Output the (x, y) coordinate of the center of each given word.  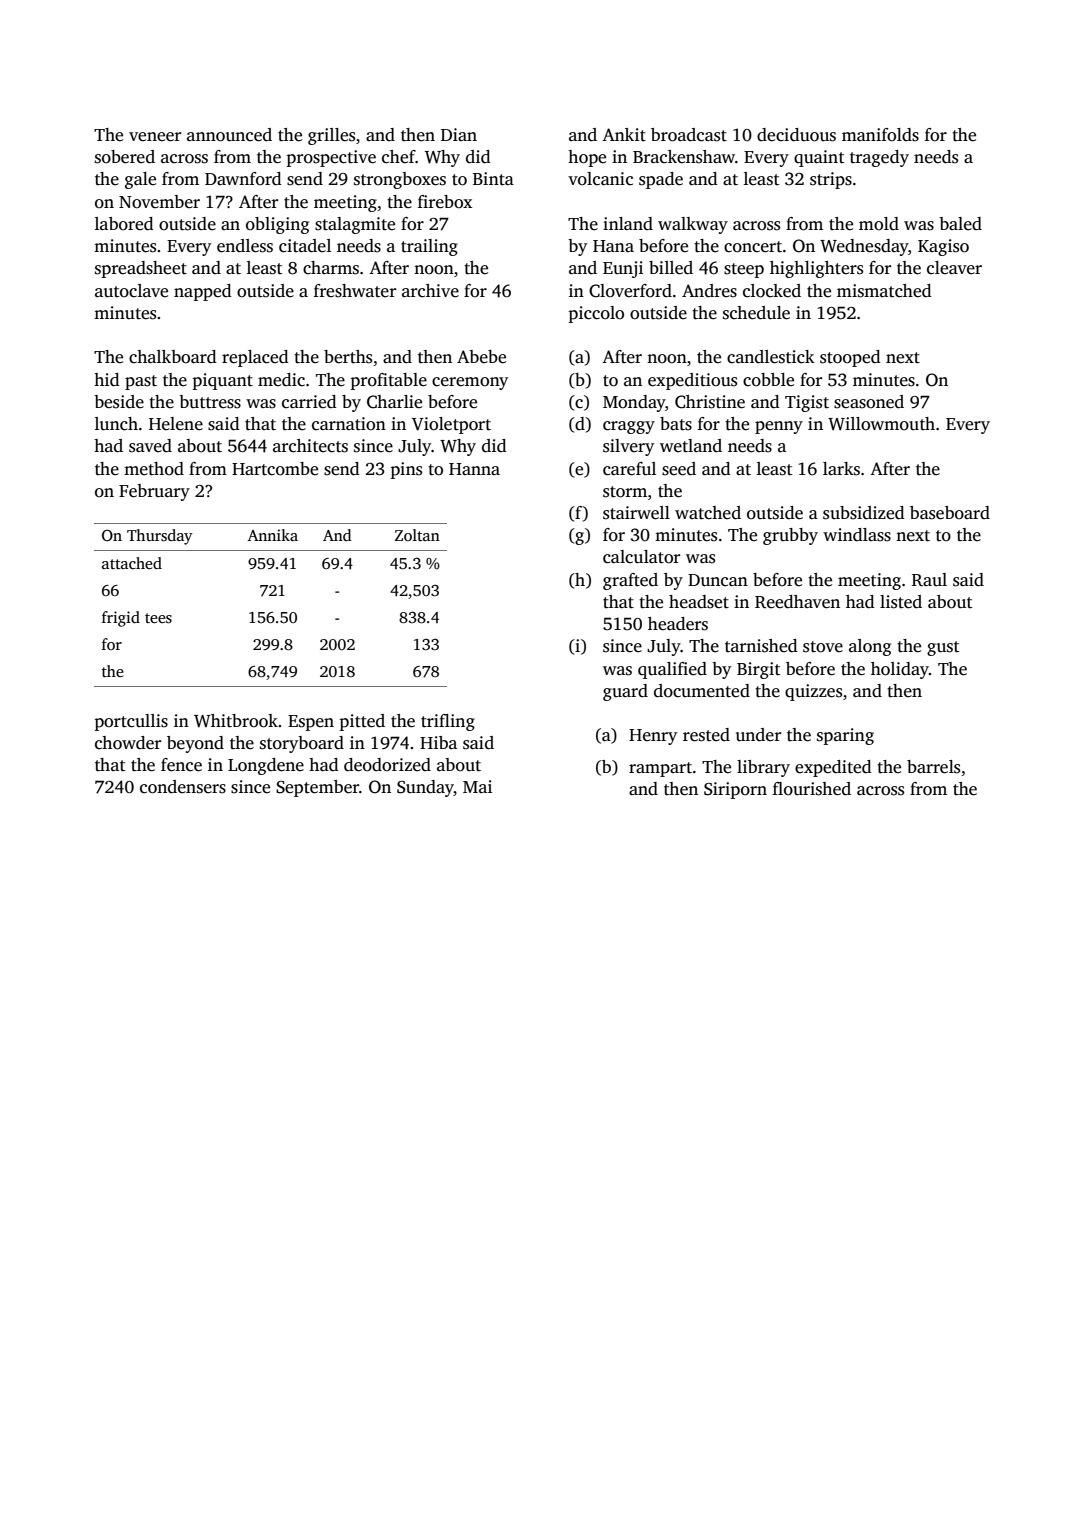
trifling (448, 722)
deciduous (796, 135)
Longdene (266, 766)
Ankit (624, 134)
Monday (634, 403)
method (154, 469)
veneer (155, 137)
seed (679, 469)
